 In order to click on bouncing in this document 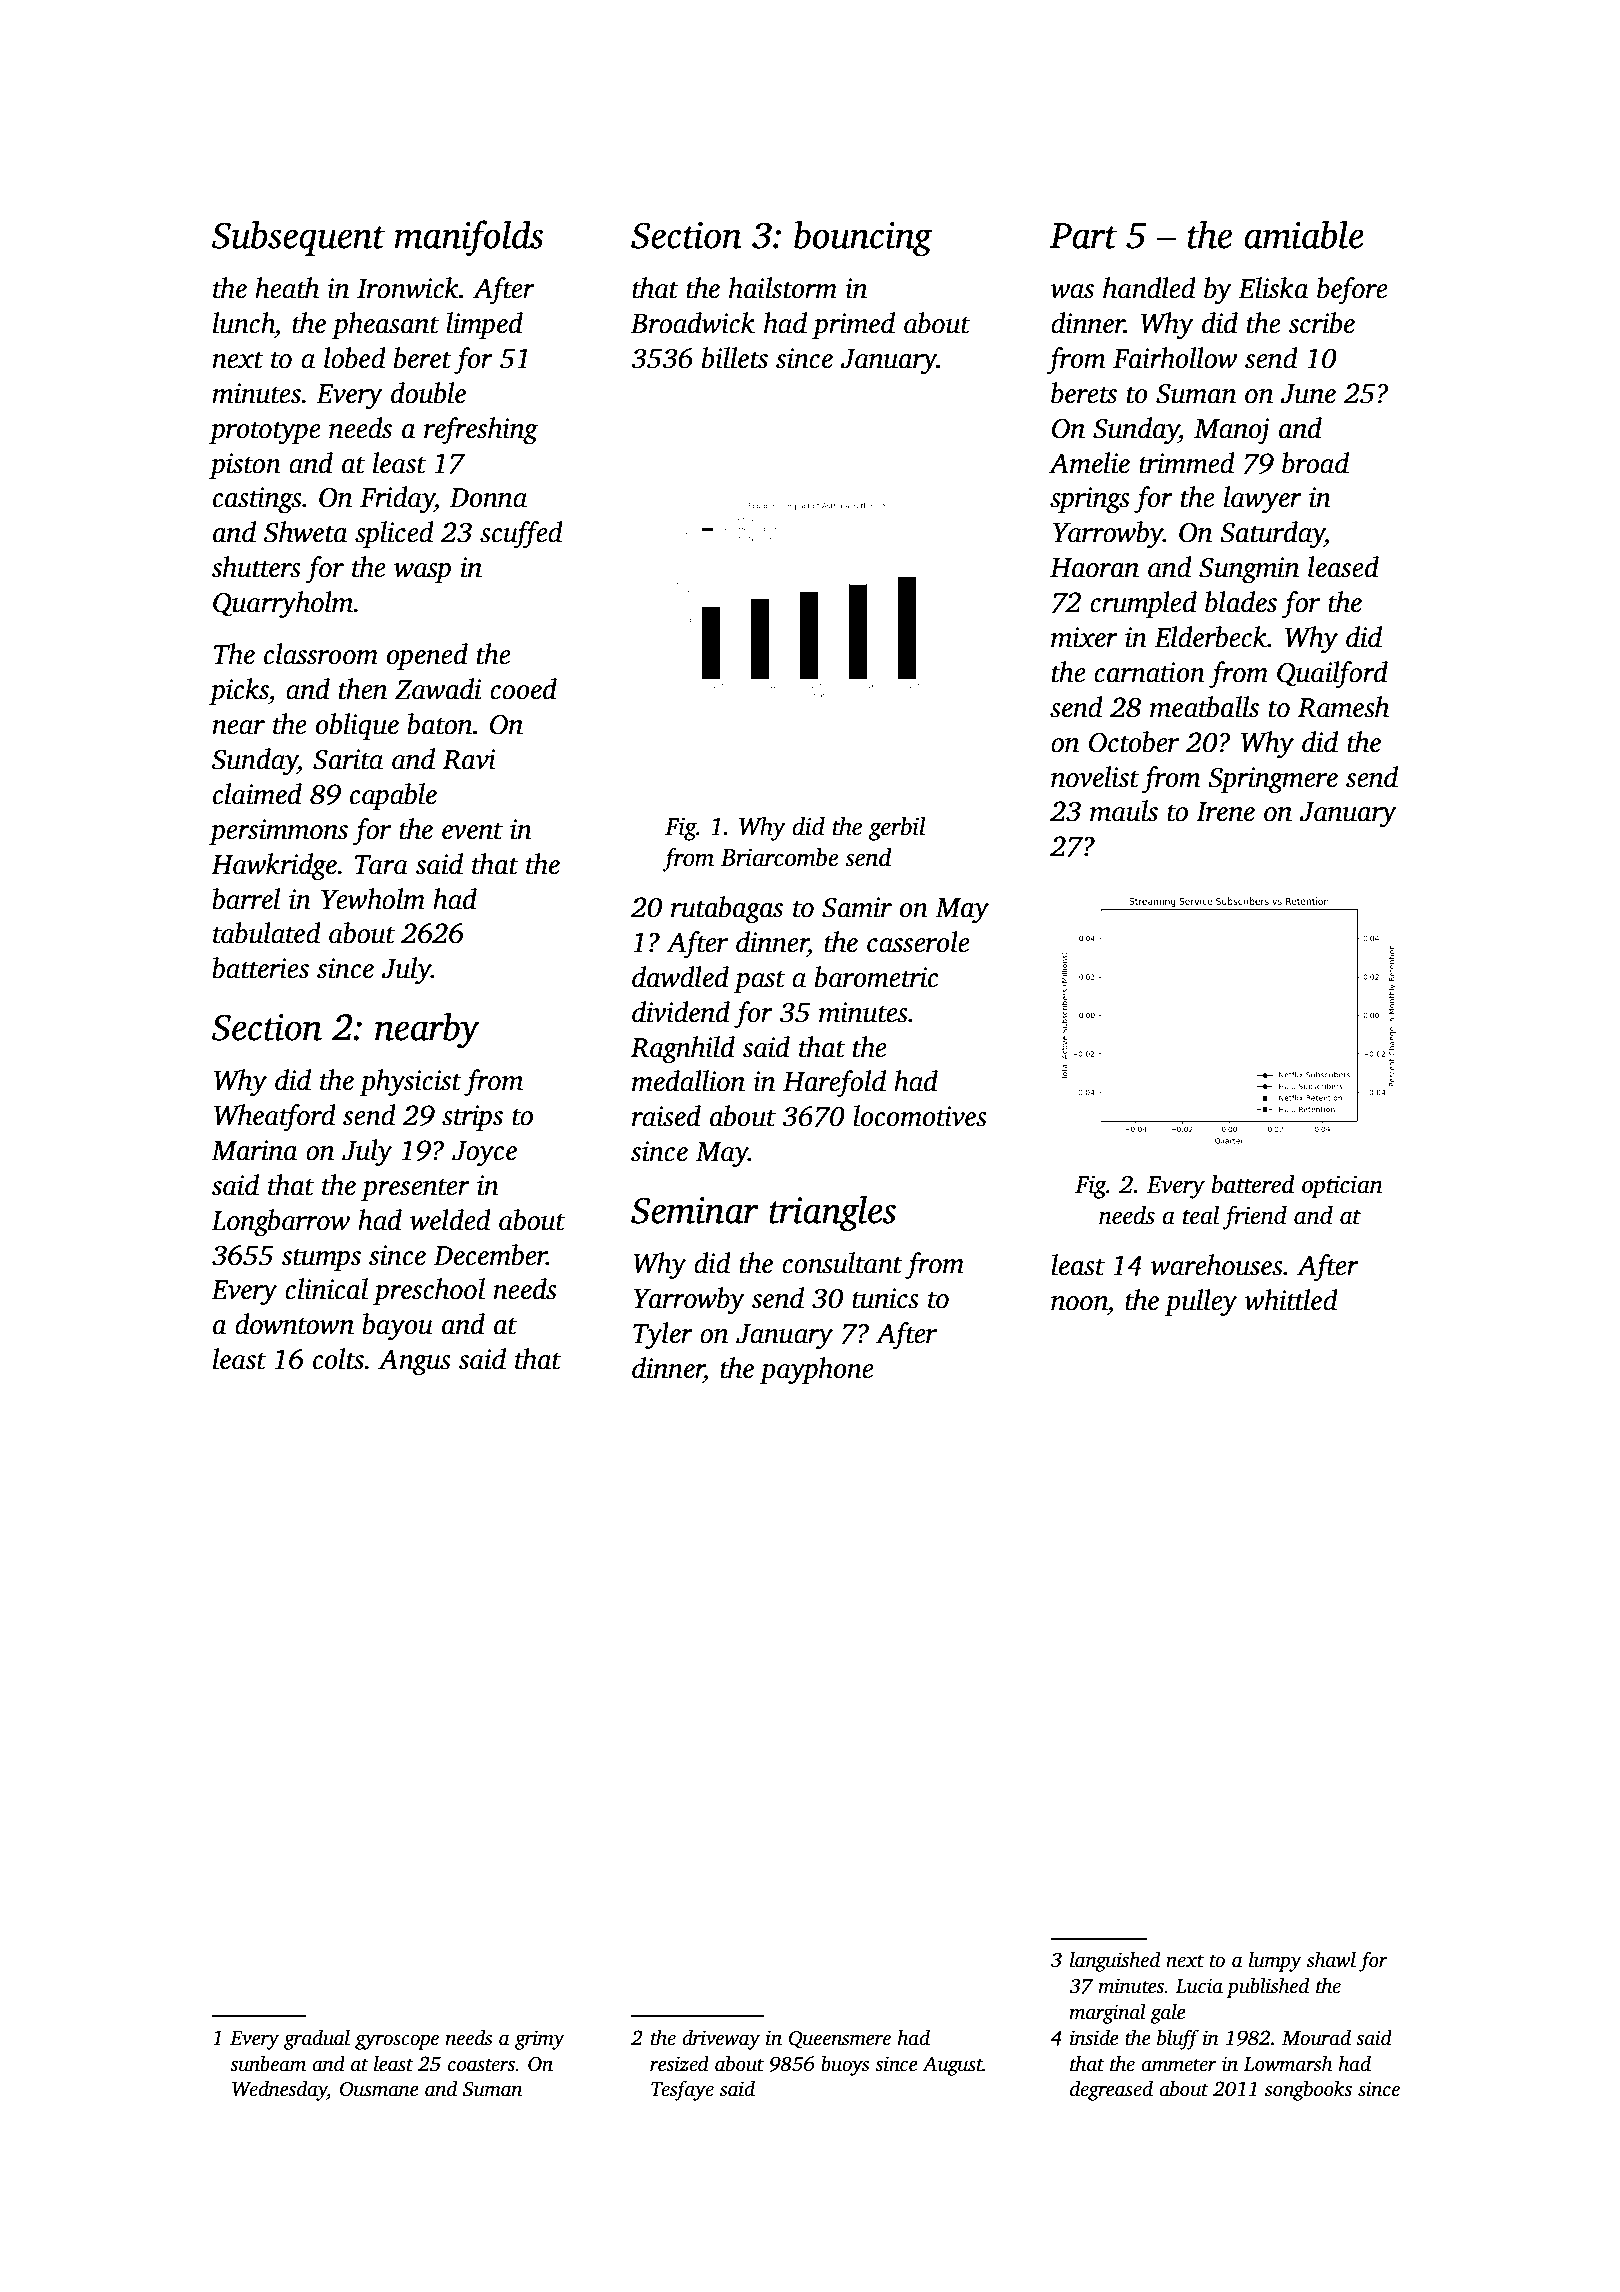, I will do `click(863, 238)`.
